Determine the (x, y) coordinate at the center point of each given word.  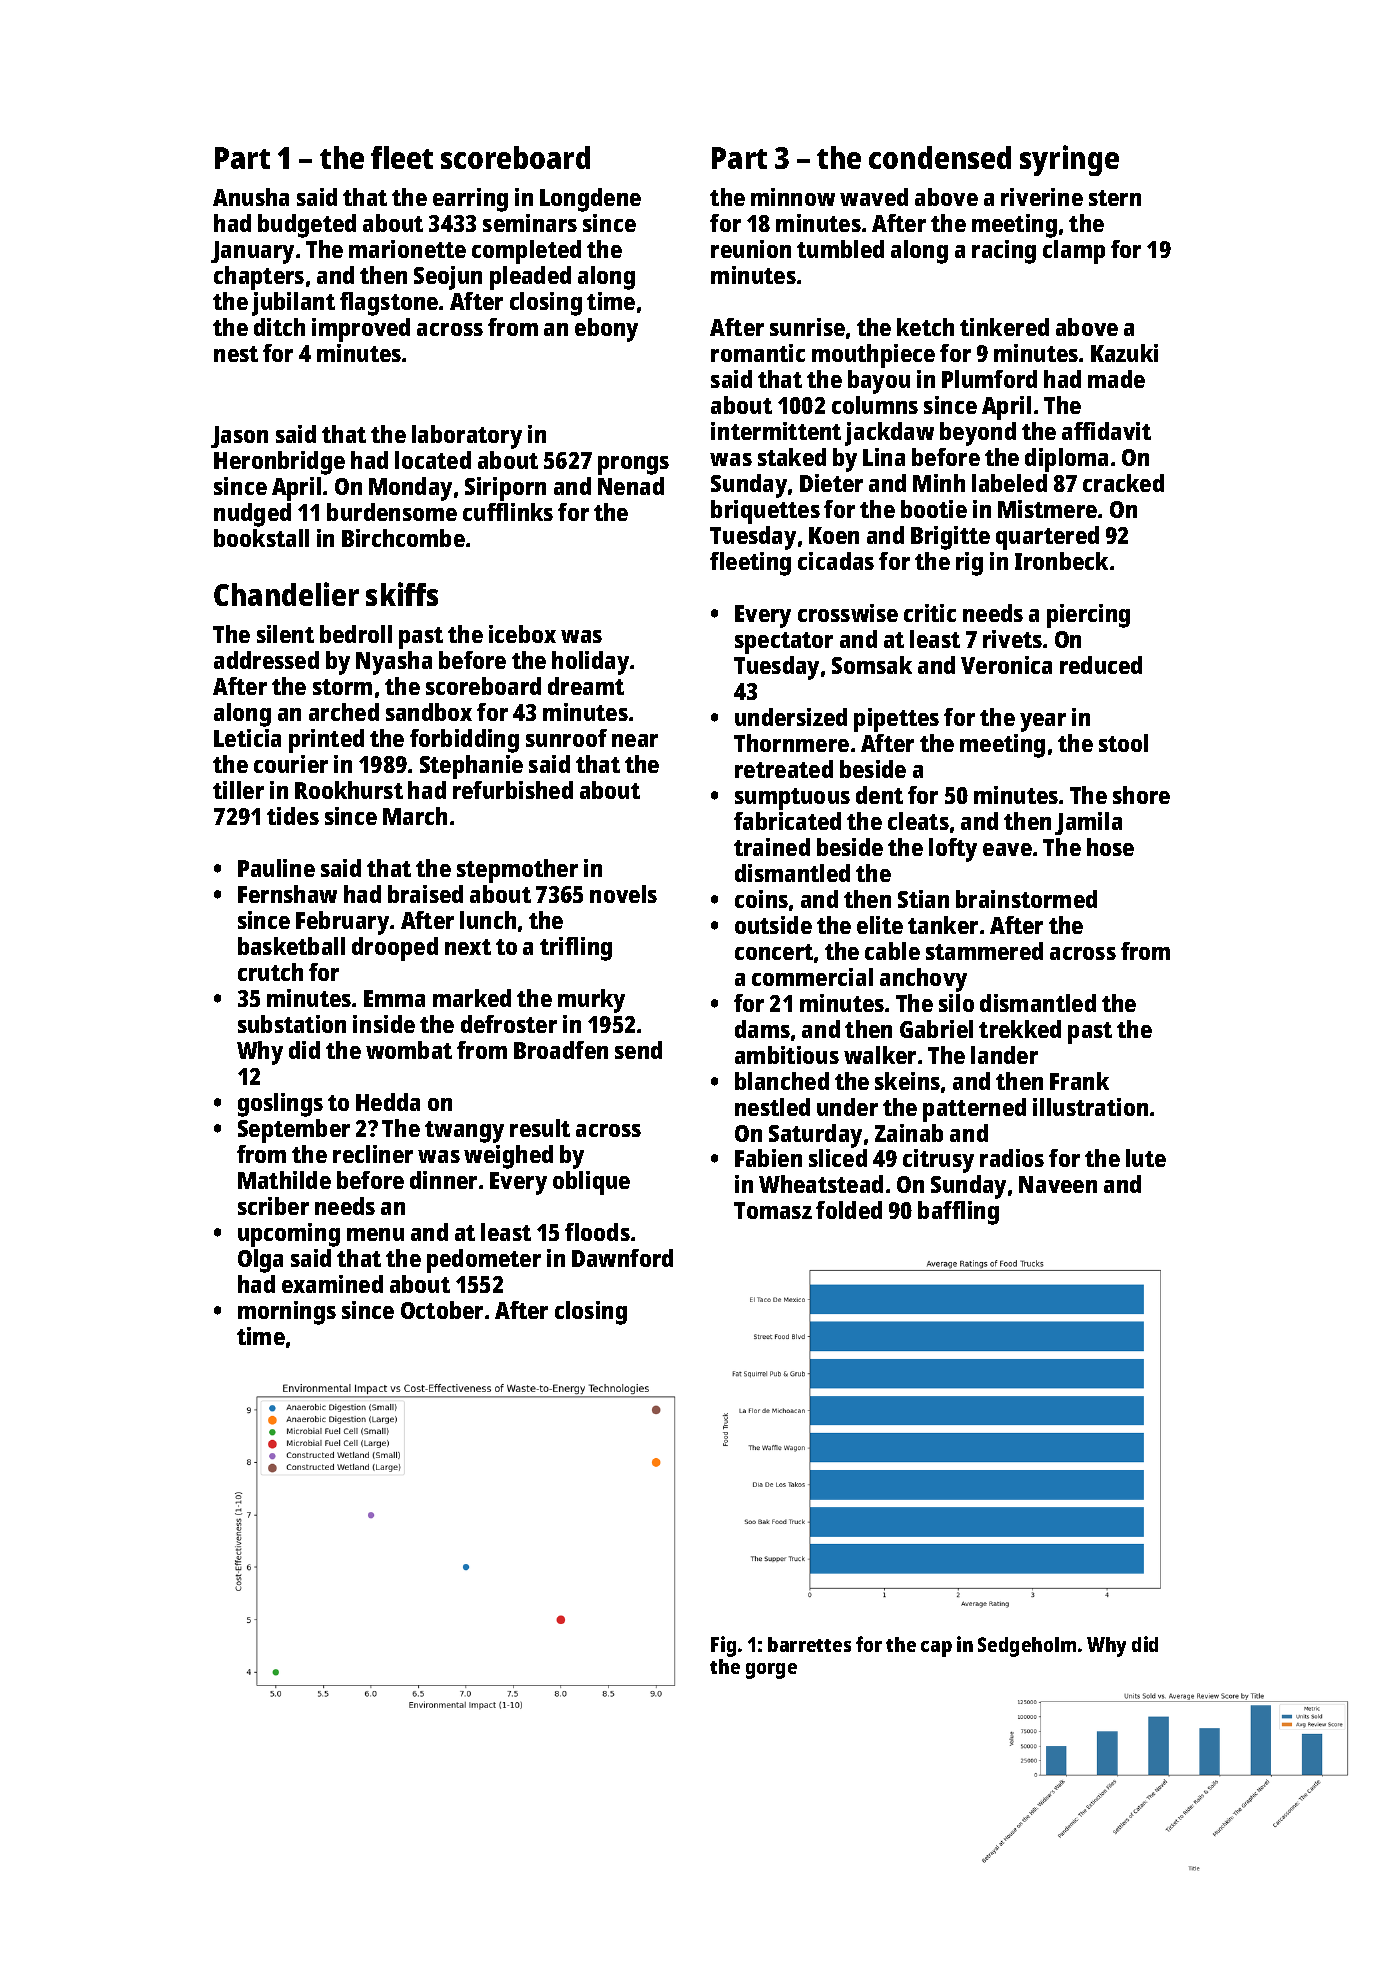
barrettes (809, 1644)
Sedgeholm (1027, 1647)
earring (470, 200)
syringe (1069, 160)
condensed (940, 157)
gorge (771, 1671)
